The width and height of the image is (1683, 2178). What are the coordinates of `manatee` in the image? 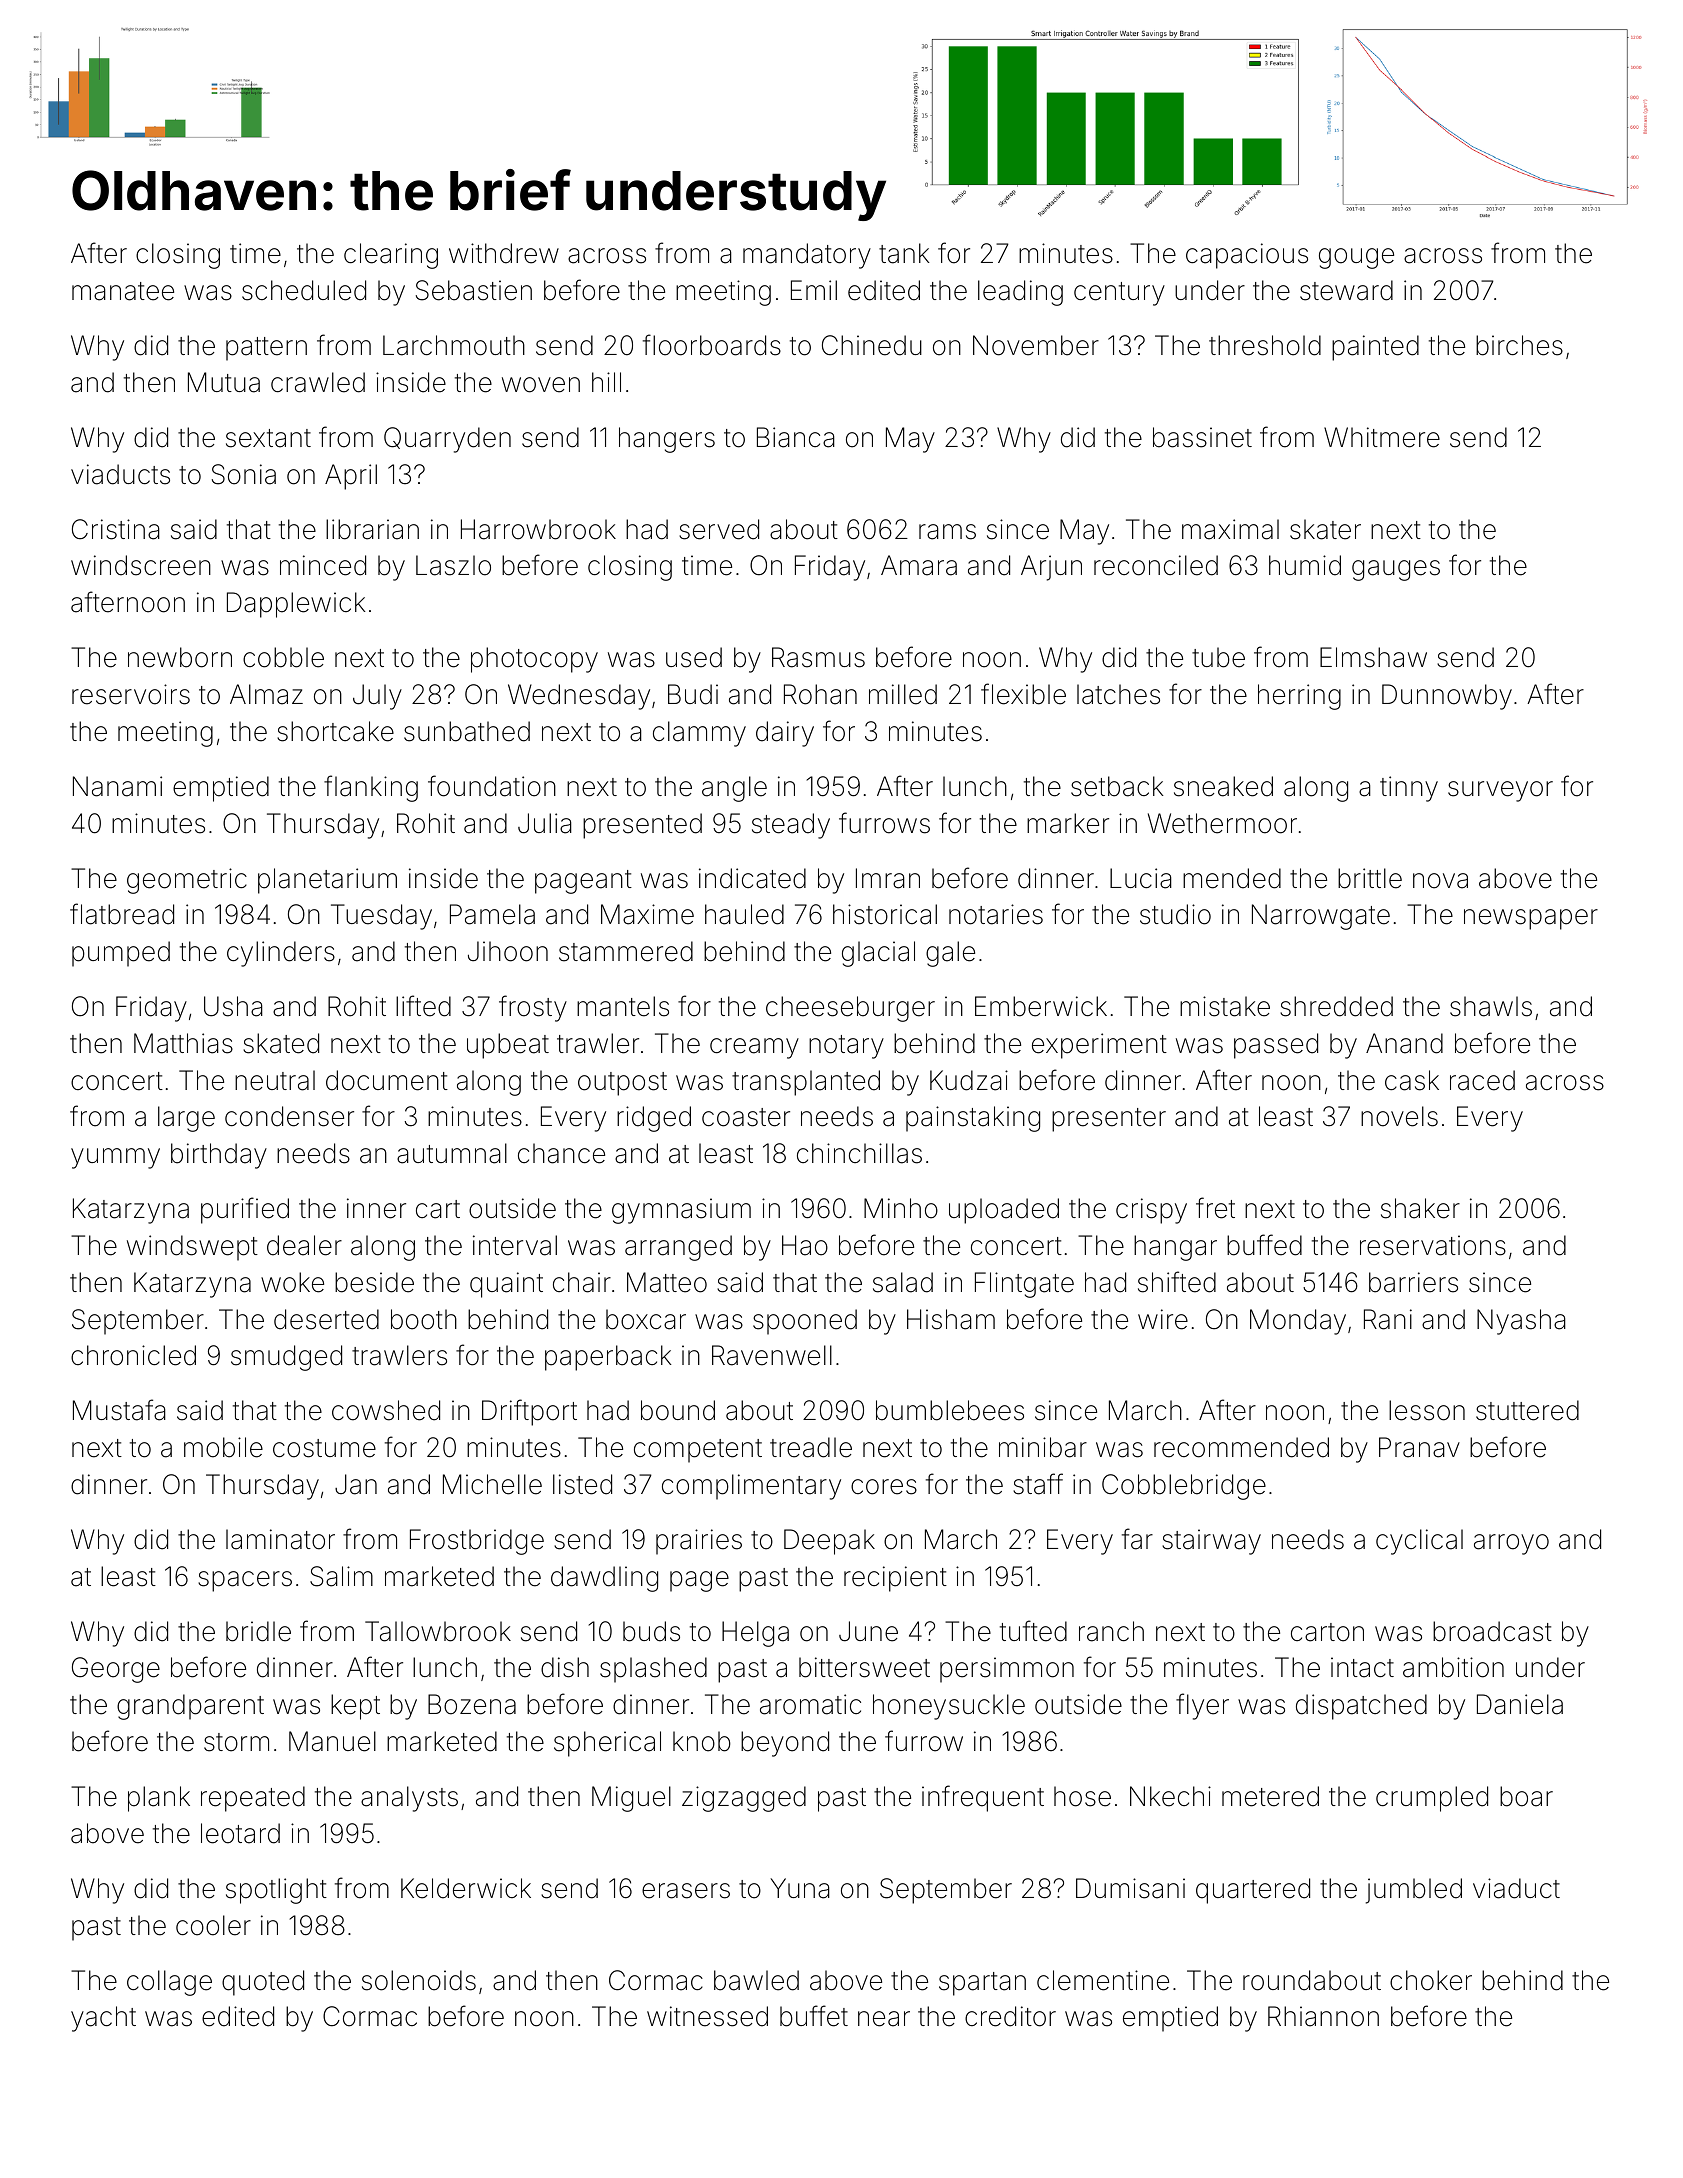 It's located at (123, 291).
